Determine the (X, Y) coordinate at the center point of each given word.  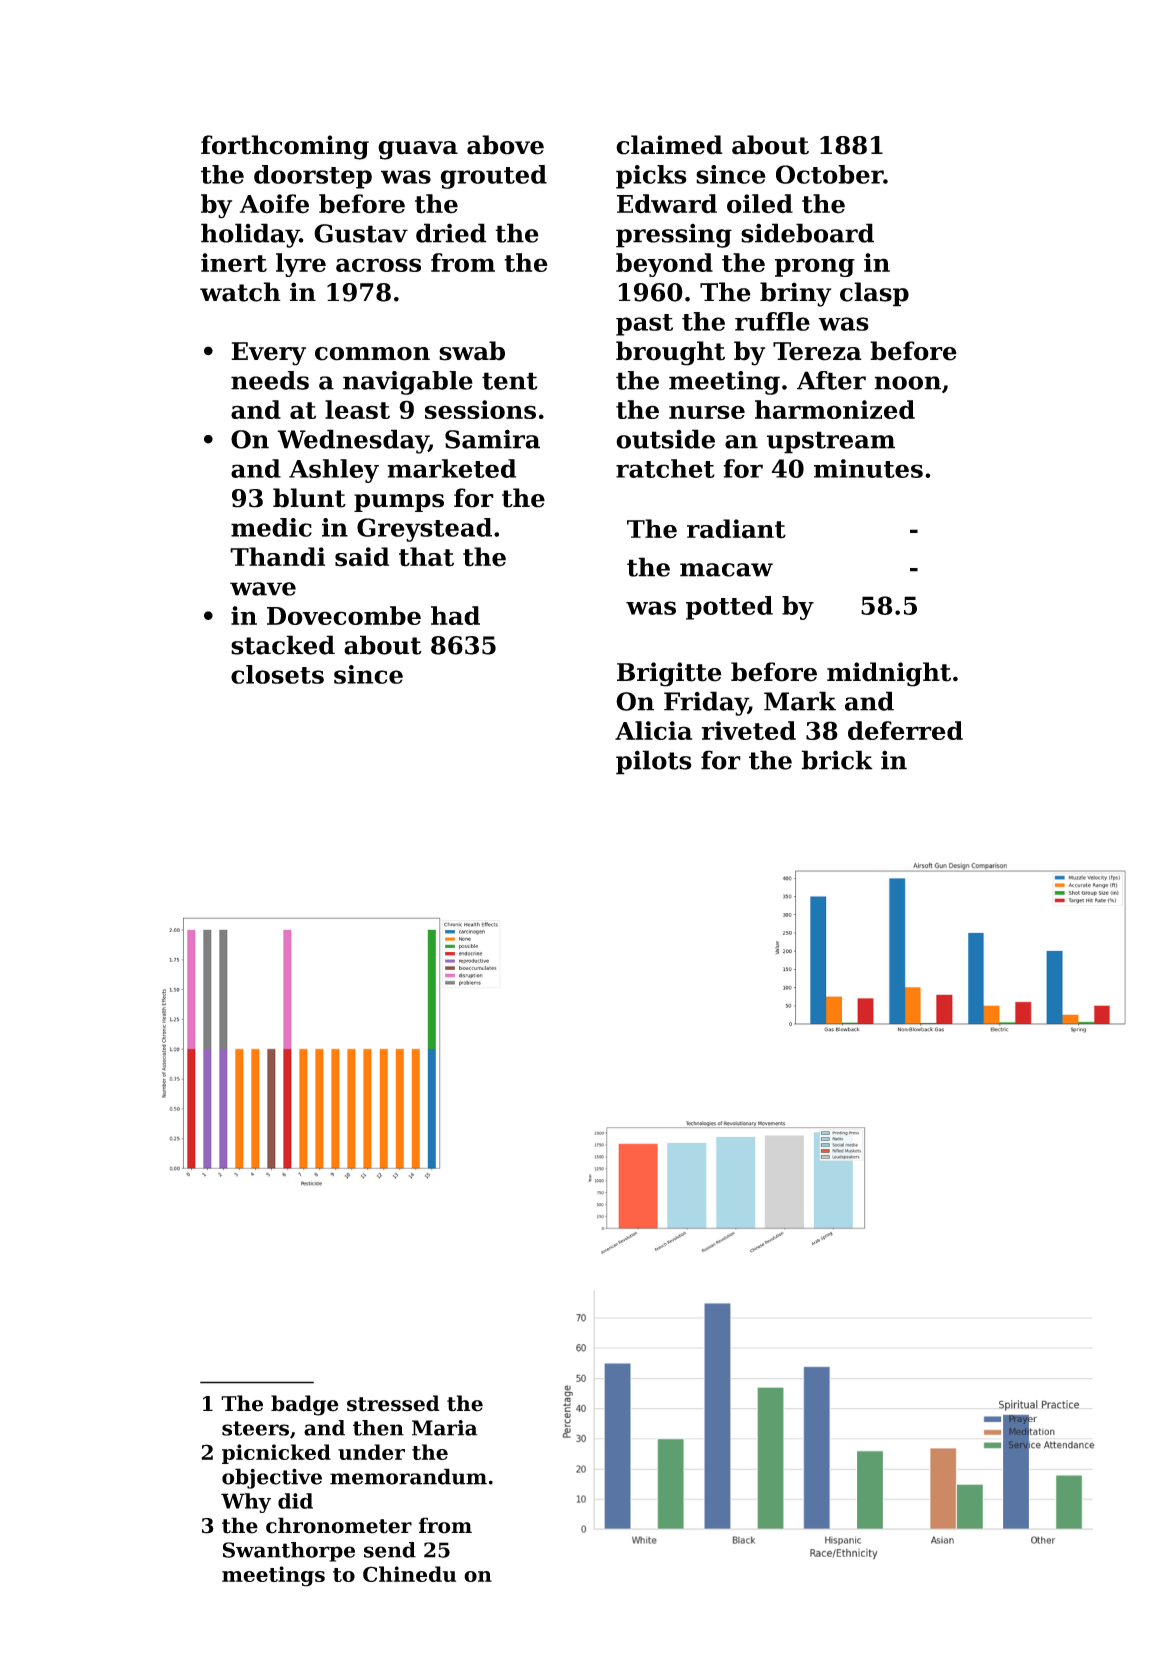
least (357, 409)
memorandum (408, 1476)
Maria (444, 1428)
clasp (874, 294)
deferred (905, 730)
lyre (301, 265)
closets (277, 674)
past (644, 325)
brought (670, 353)
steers (255, 1428)
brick (837, 760)
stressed (393, 1403)
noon (907, 383)
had (455, 615)
